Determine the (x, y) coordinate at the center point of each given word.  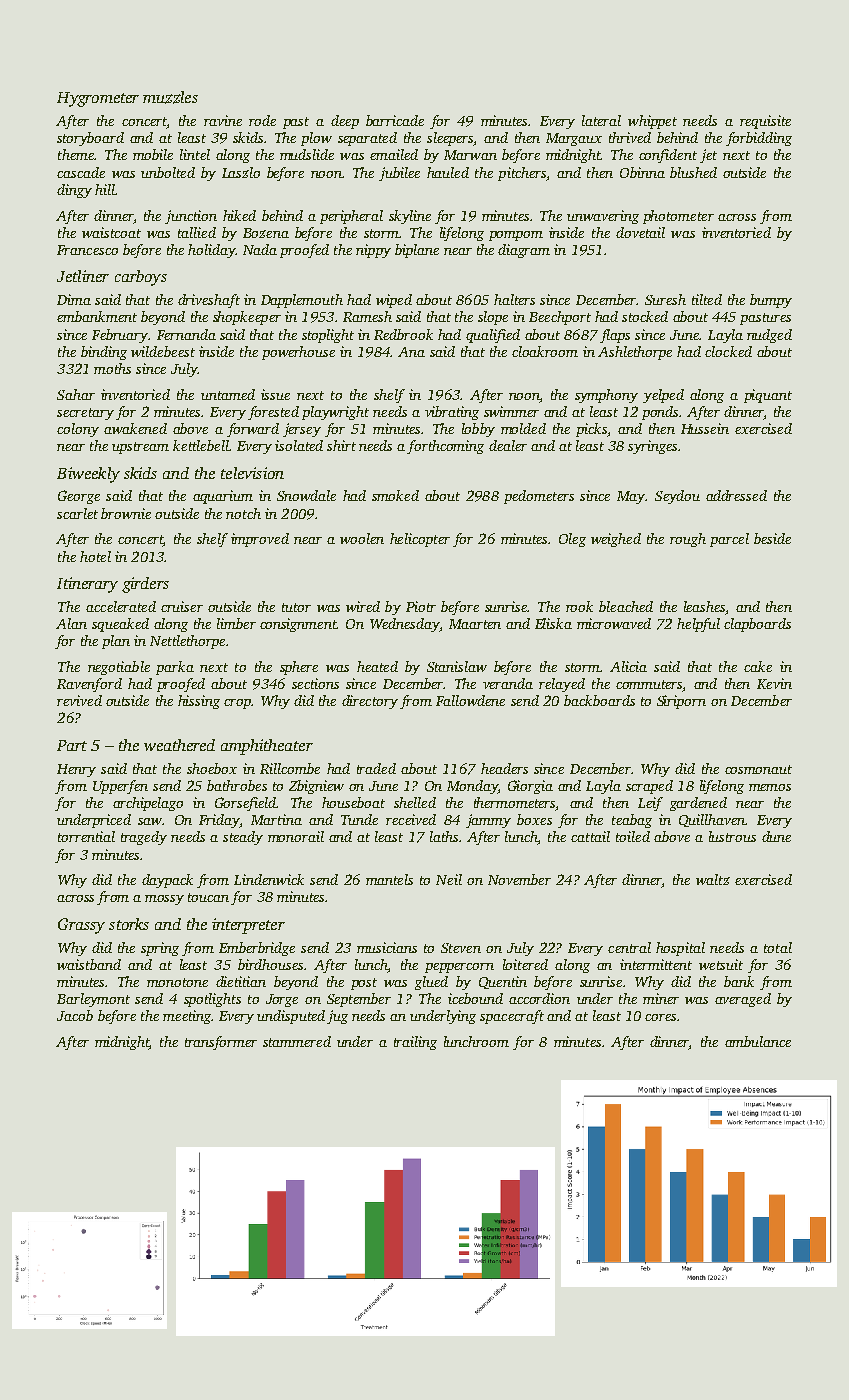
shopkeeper (247, 318)
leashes (704, 606)
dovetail (640, 232)
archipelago (148, 804)
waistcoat (111, 232)
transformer (221, 1043)
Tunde (359, 819)
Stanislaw (457, 666)
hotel (95, 556)
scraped (649, 787)
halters (514, 299)
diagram (524, 251)
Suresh (665, 299)
